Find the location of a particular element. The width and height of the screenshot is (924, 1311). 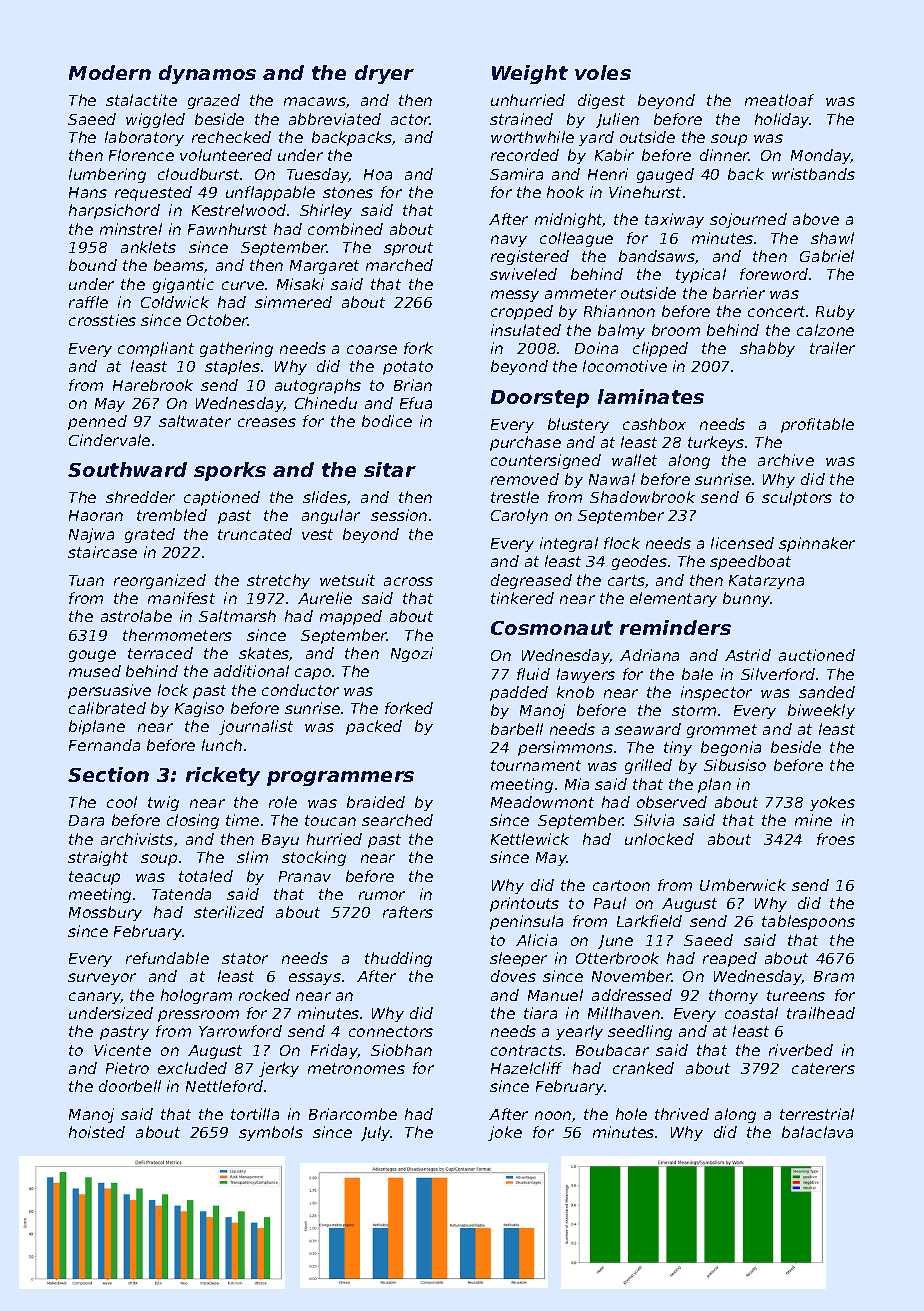

staples is located at coordinates (232, 367).
